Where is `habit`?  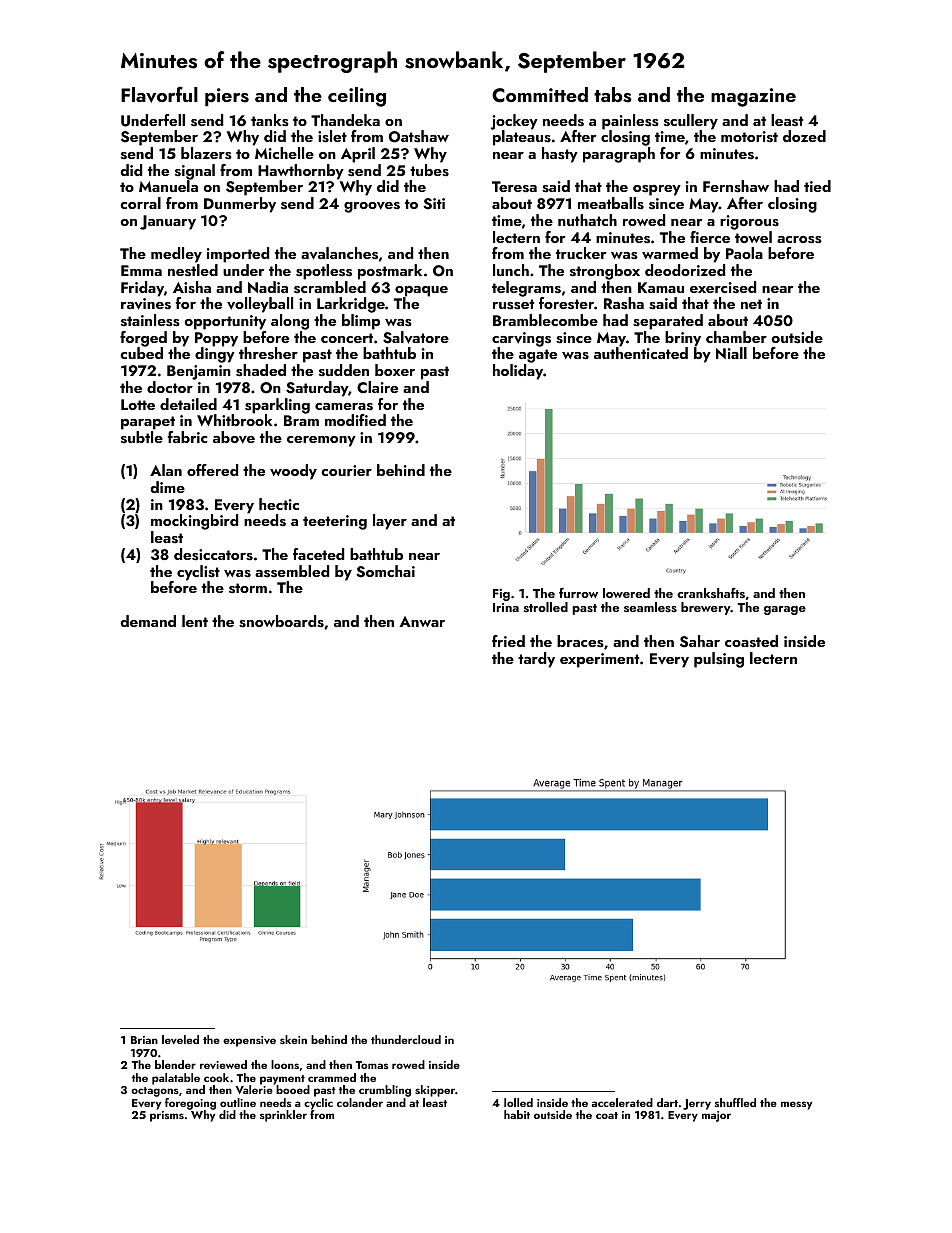
habit is located at coordinates (517, 1114).
